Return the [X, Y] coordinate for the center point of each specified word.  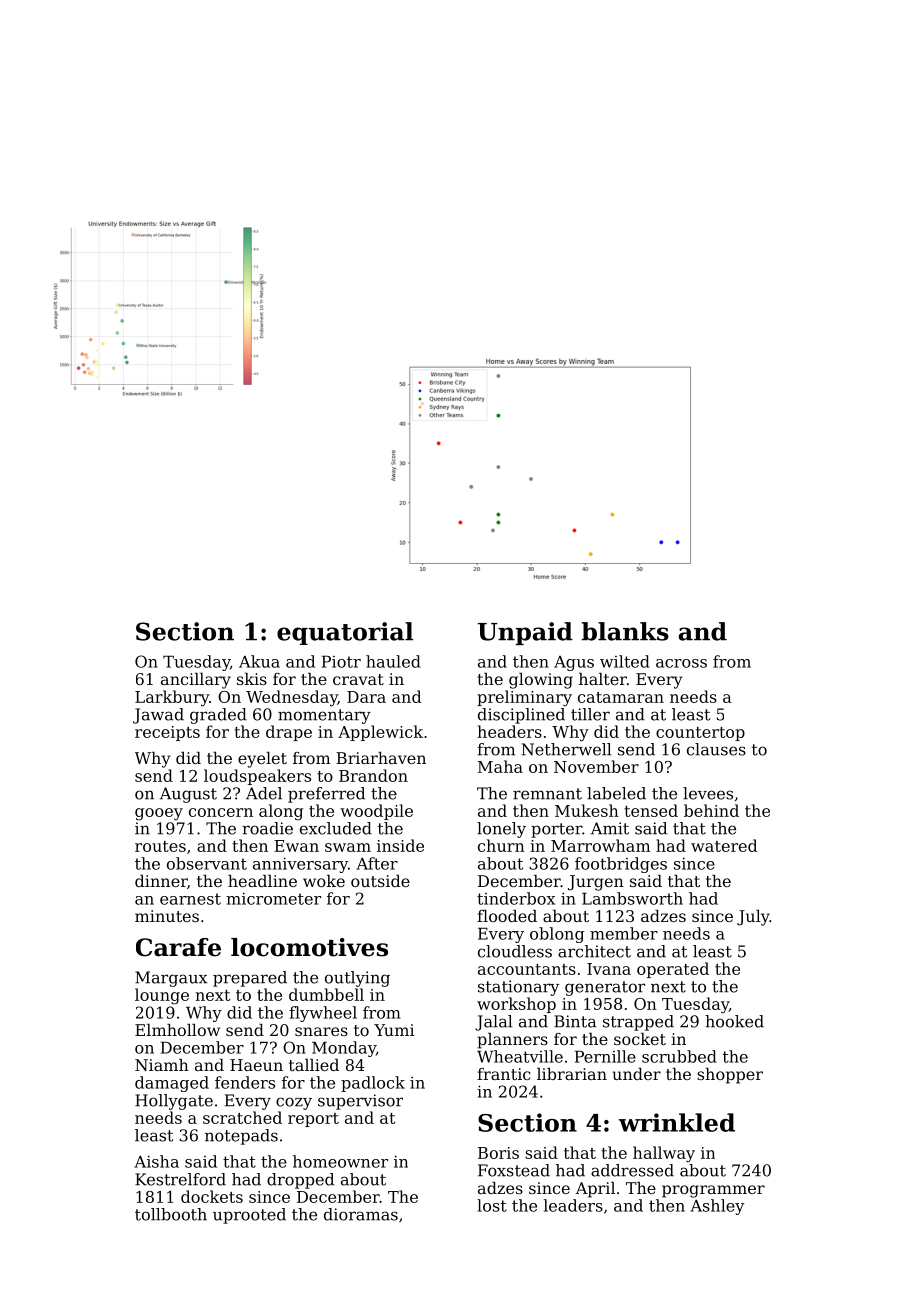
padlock [373, 1084]
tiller [590, 714]
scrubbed [679, 1056]
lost [492, 1205]
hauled [393, 661]
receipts [167, 733]
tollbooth [171, 1214]
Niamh [162, 1065]
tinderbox [516, 898]
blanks [625, 631]
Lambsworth [632, 898]
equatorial [345, 633]
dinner [161, 881]
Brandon [373, 775]
